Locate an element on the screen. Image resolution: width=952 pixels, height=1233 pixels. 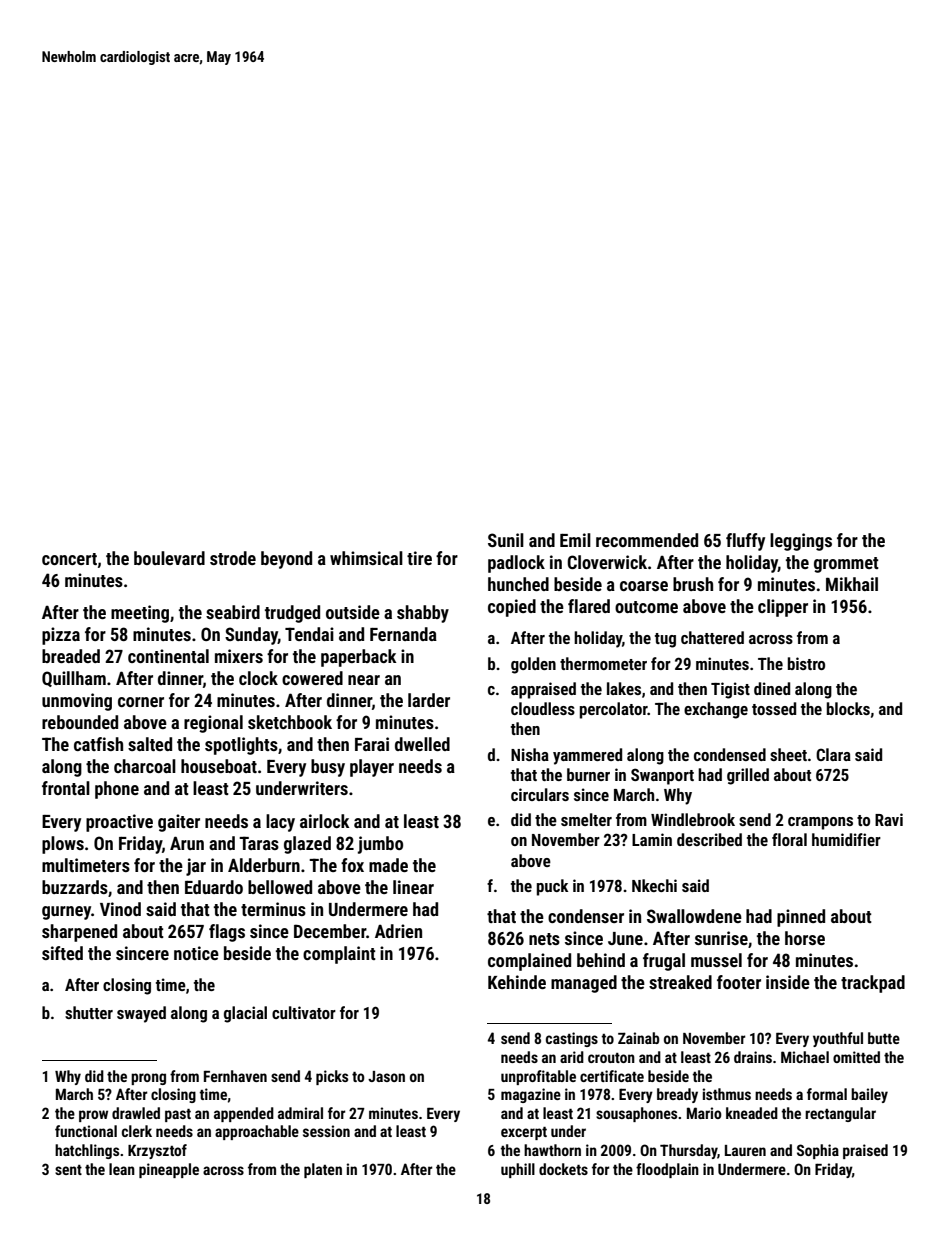
concert is located at coordinates (69, 559).
